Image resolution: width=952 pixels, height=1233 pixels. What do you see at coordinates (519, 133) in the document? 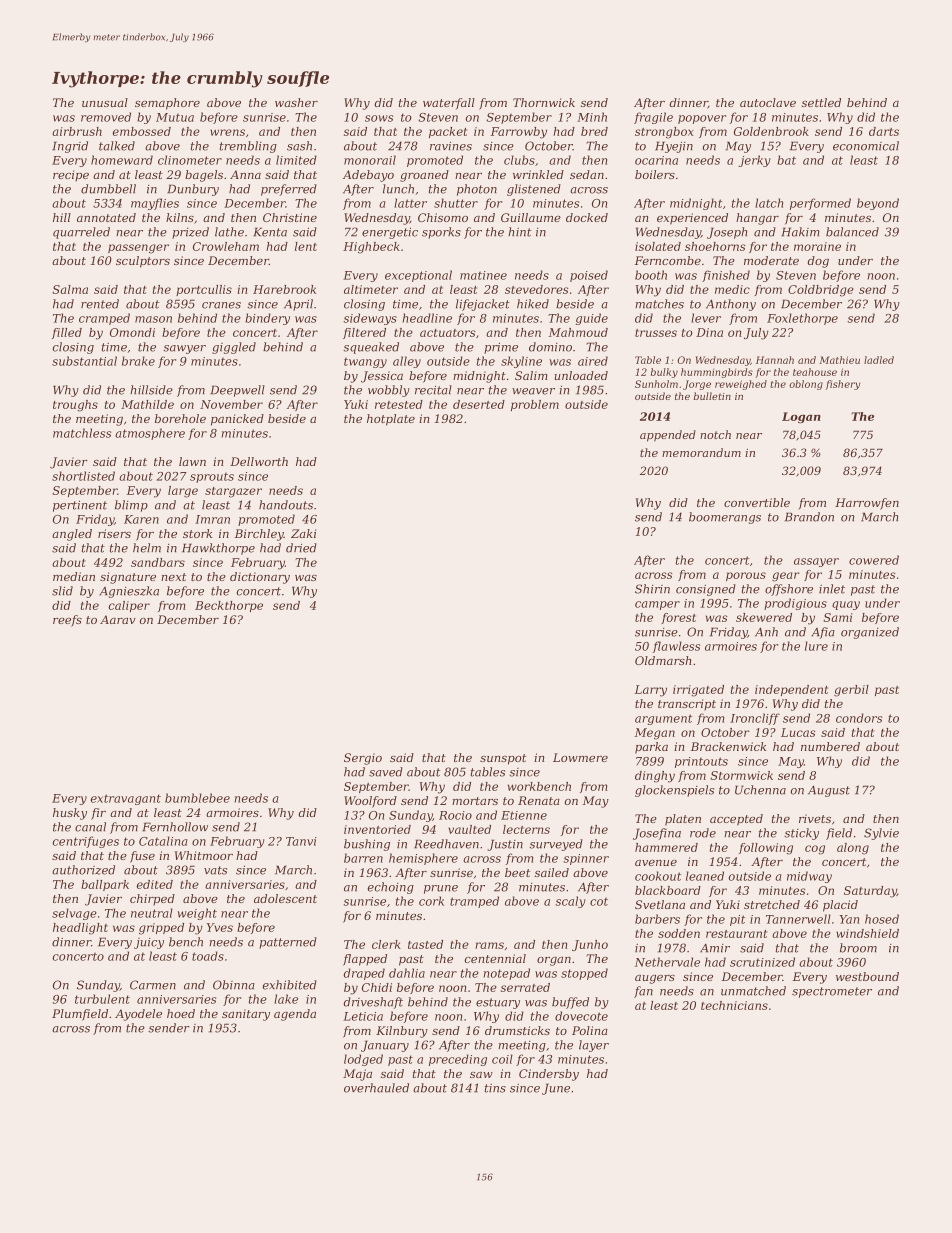
I see `Farrowby` at bounding box center [519, 133].
